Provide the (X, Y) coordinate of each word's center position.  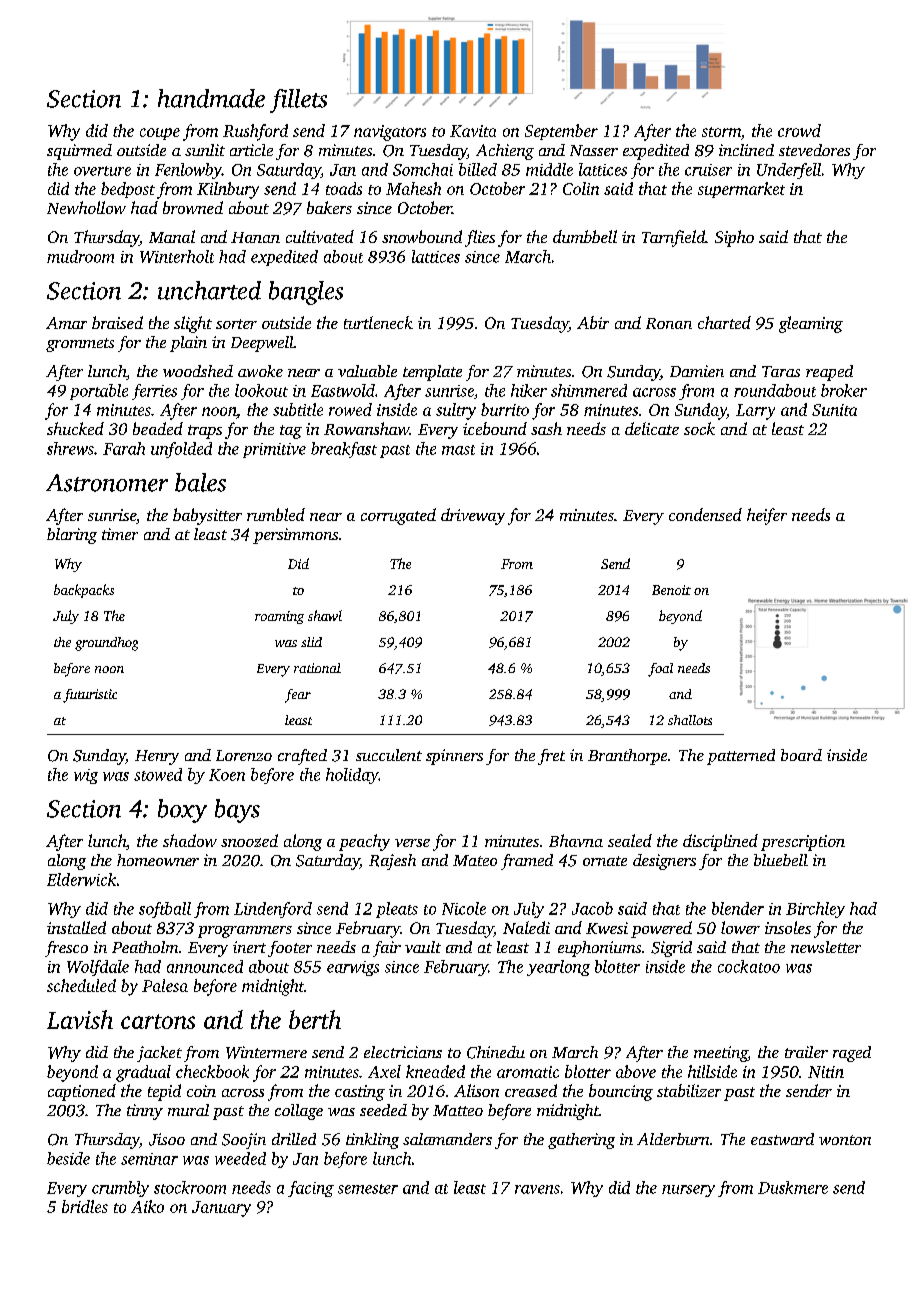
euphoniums (599, 949)
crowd (799, 130)
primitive (274, 450)
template (432, 373)
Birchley (815, 910)
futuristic (90, 696)
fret (551, 757)
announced (205, 966)
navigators (390, 133)
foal (660, 670)
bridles (85, 1206)
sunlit (205, 150)
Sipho (734, 238)
